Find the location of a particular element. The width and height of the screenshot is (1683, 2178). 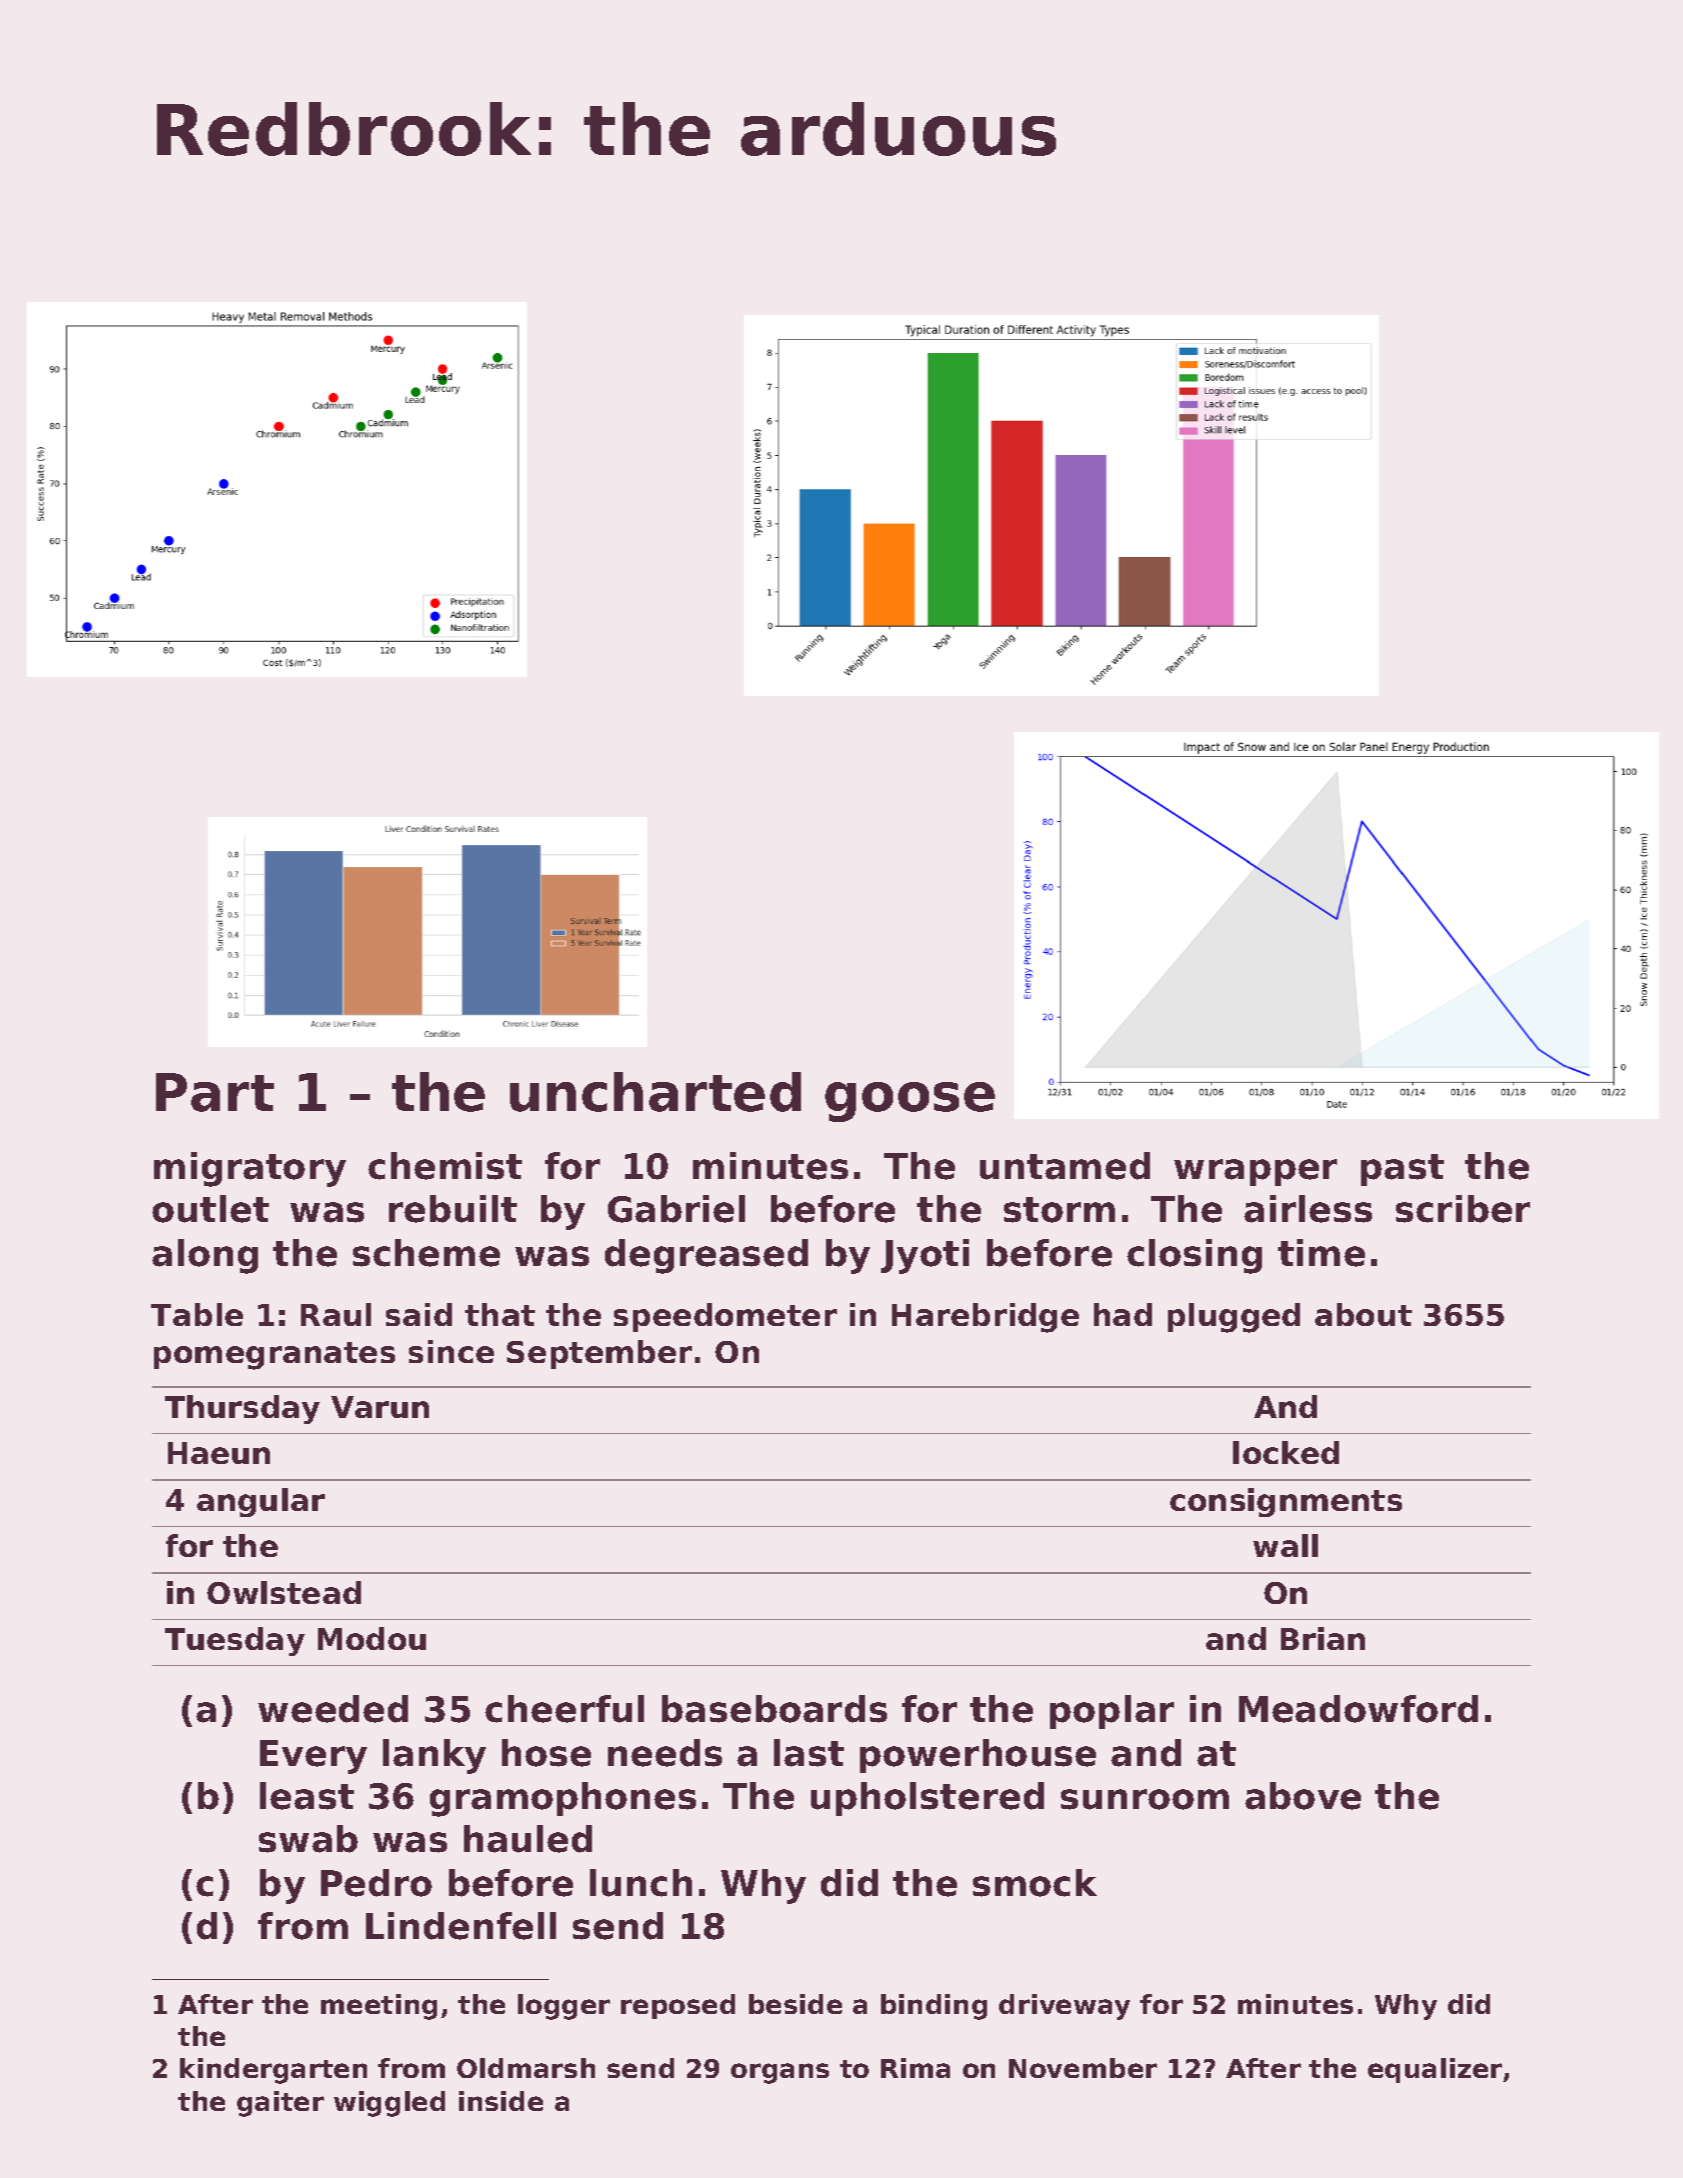

wall is located at coordinates (1285, 1545).
